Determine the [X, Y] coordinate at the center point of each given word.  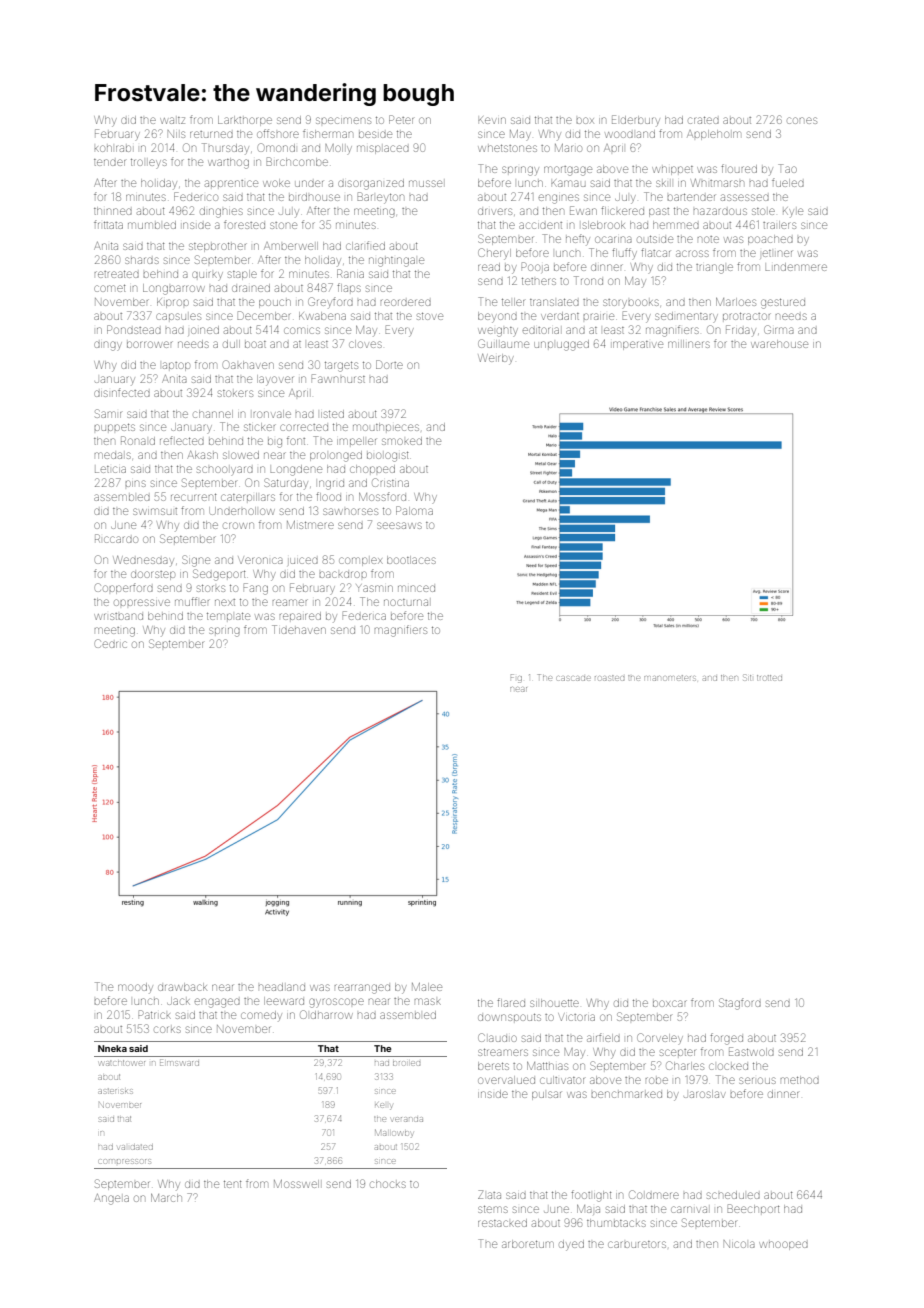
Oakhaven [248, 364]
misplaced [383, 149]
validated [135, 1147]
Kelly [383, 1106]
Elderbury [636, 120]
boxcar [670, 1003]
